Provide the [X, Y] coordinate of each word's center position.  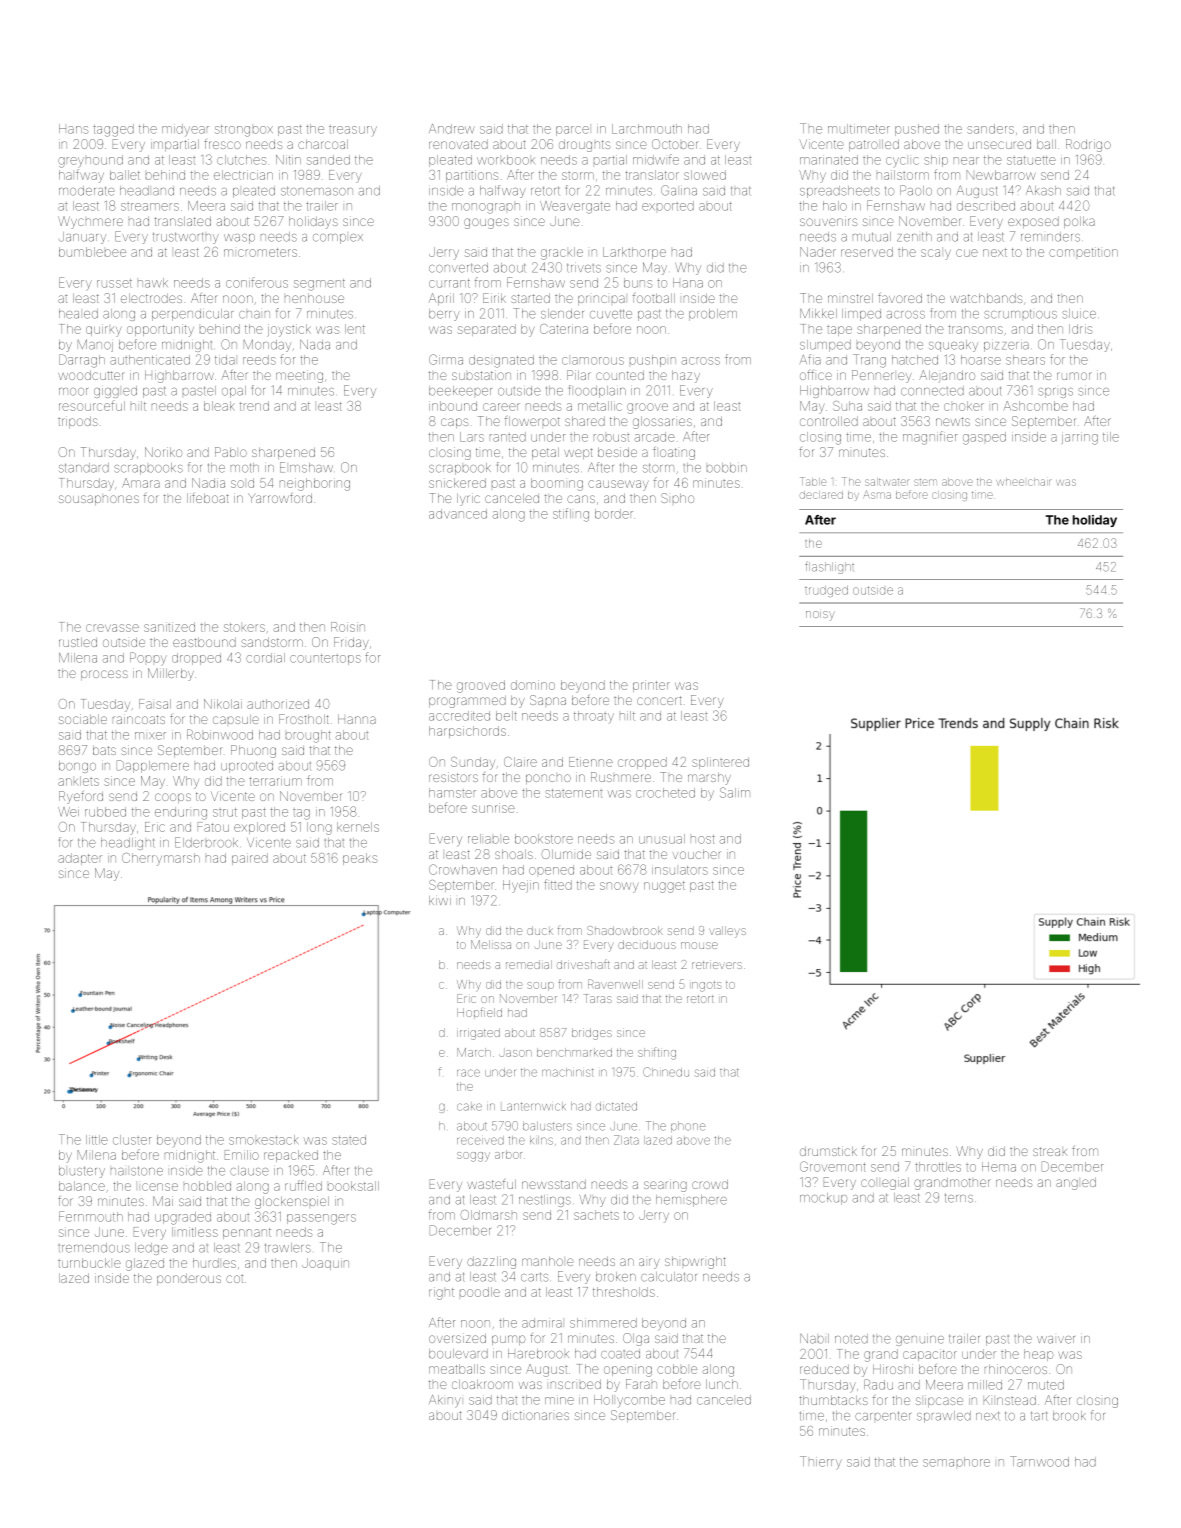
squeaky [953, 346]
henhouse [314, 298]
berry [444, 315]
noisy [820, 616]
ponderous [189, 1279]
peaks [360, 859]
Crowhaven [463, 869]
